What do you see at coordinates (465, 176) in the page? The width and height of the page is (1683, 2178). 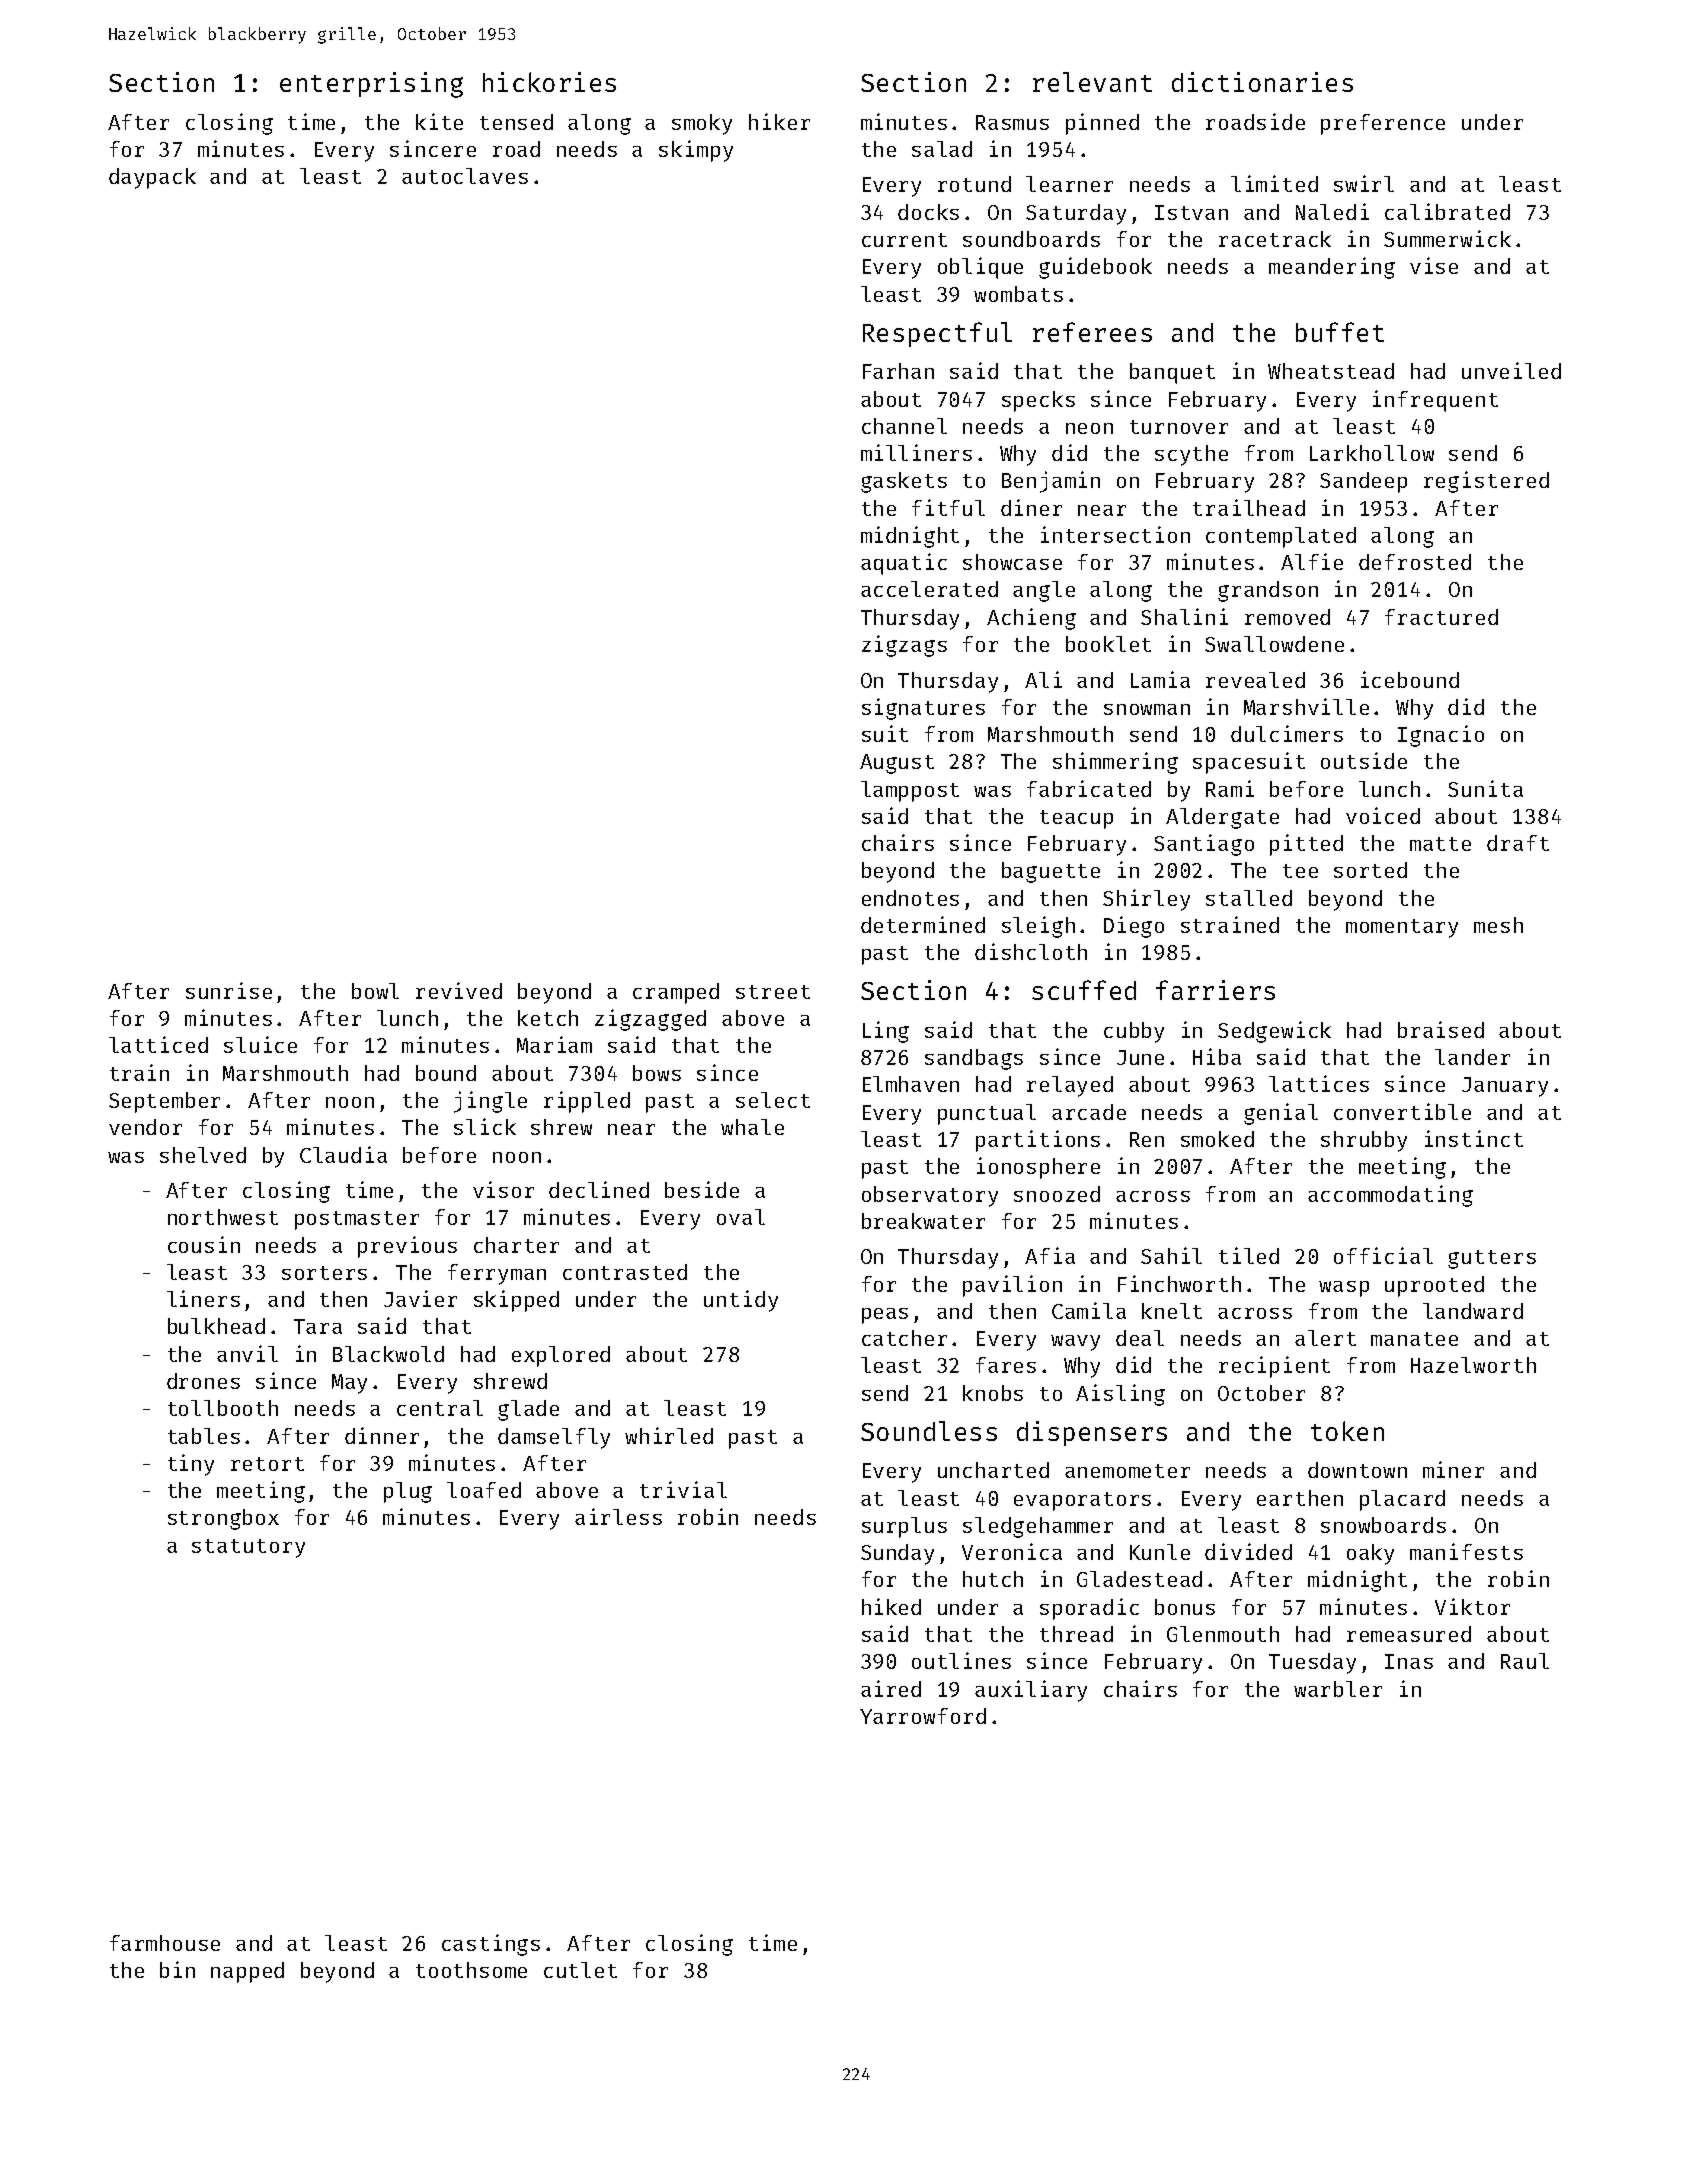 I see `autoclaves` at bounding box center [465, 176].
